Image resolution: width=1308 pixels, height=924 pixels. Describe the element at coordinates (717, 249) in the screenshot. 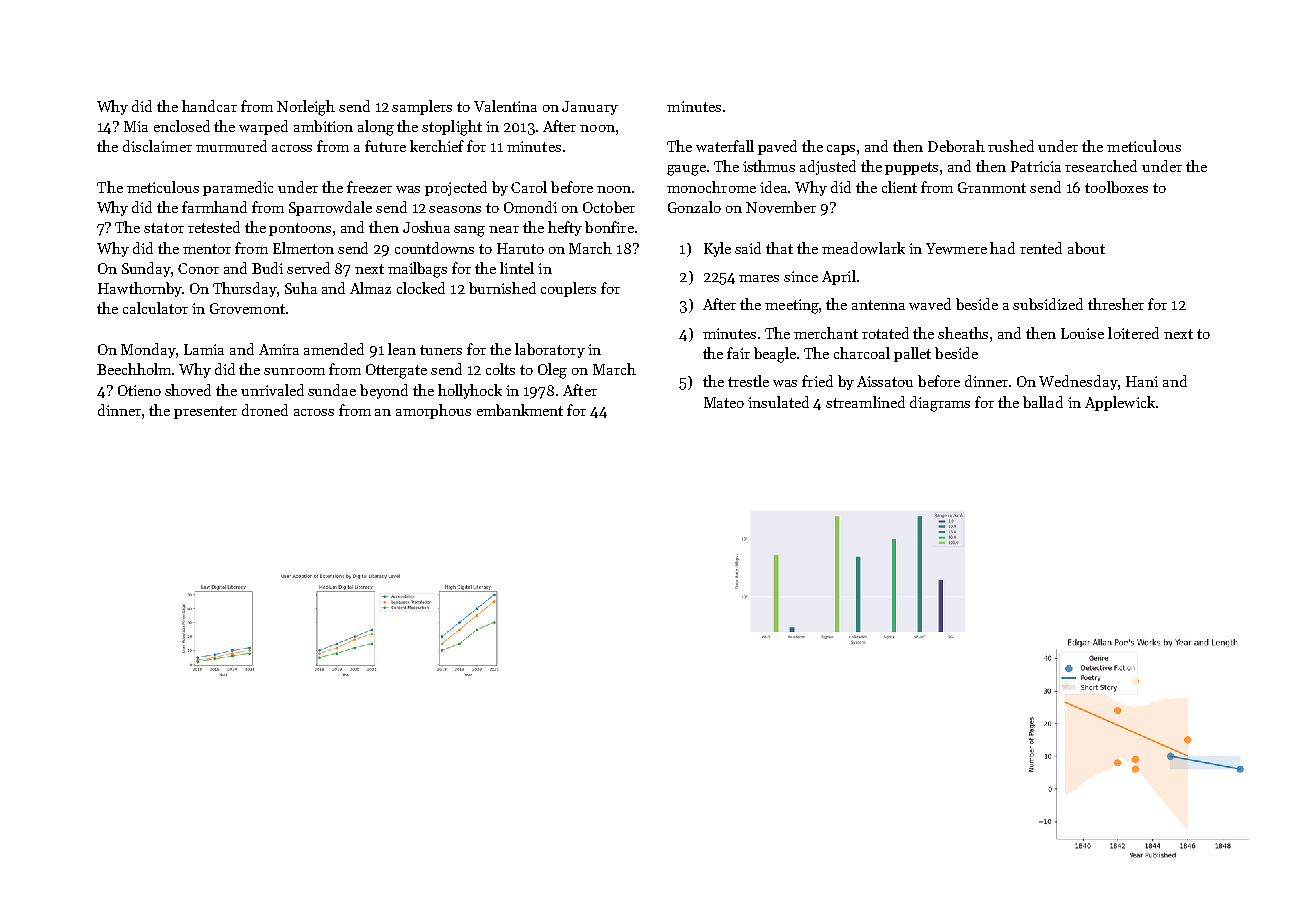

I see `Kyle` at that location.
